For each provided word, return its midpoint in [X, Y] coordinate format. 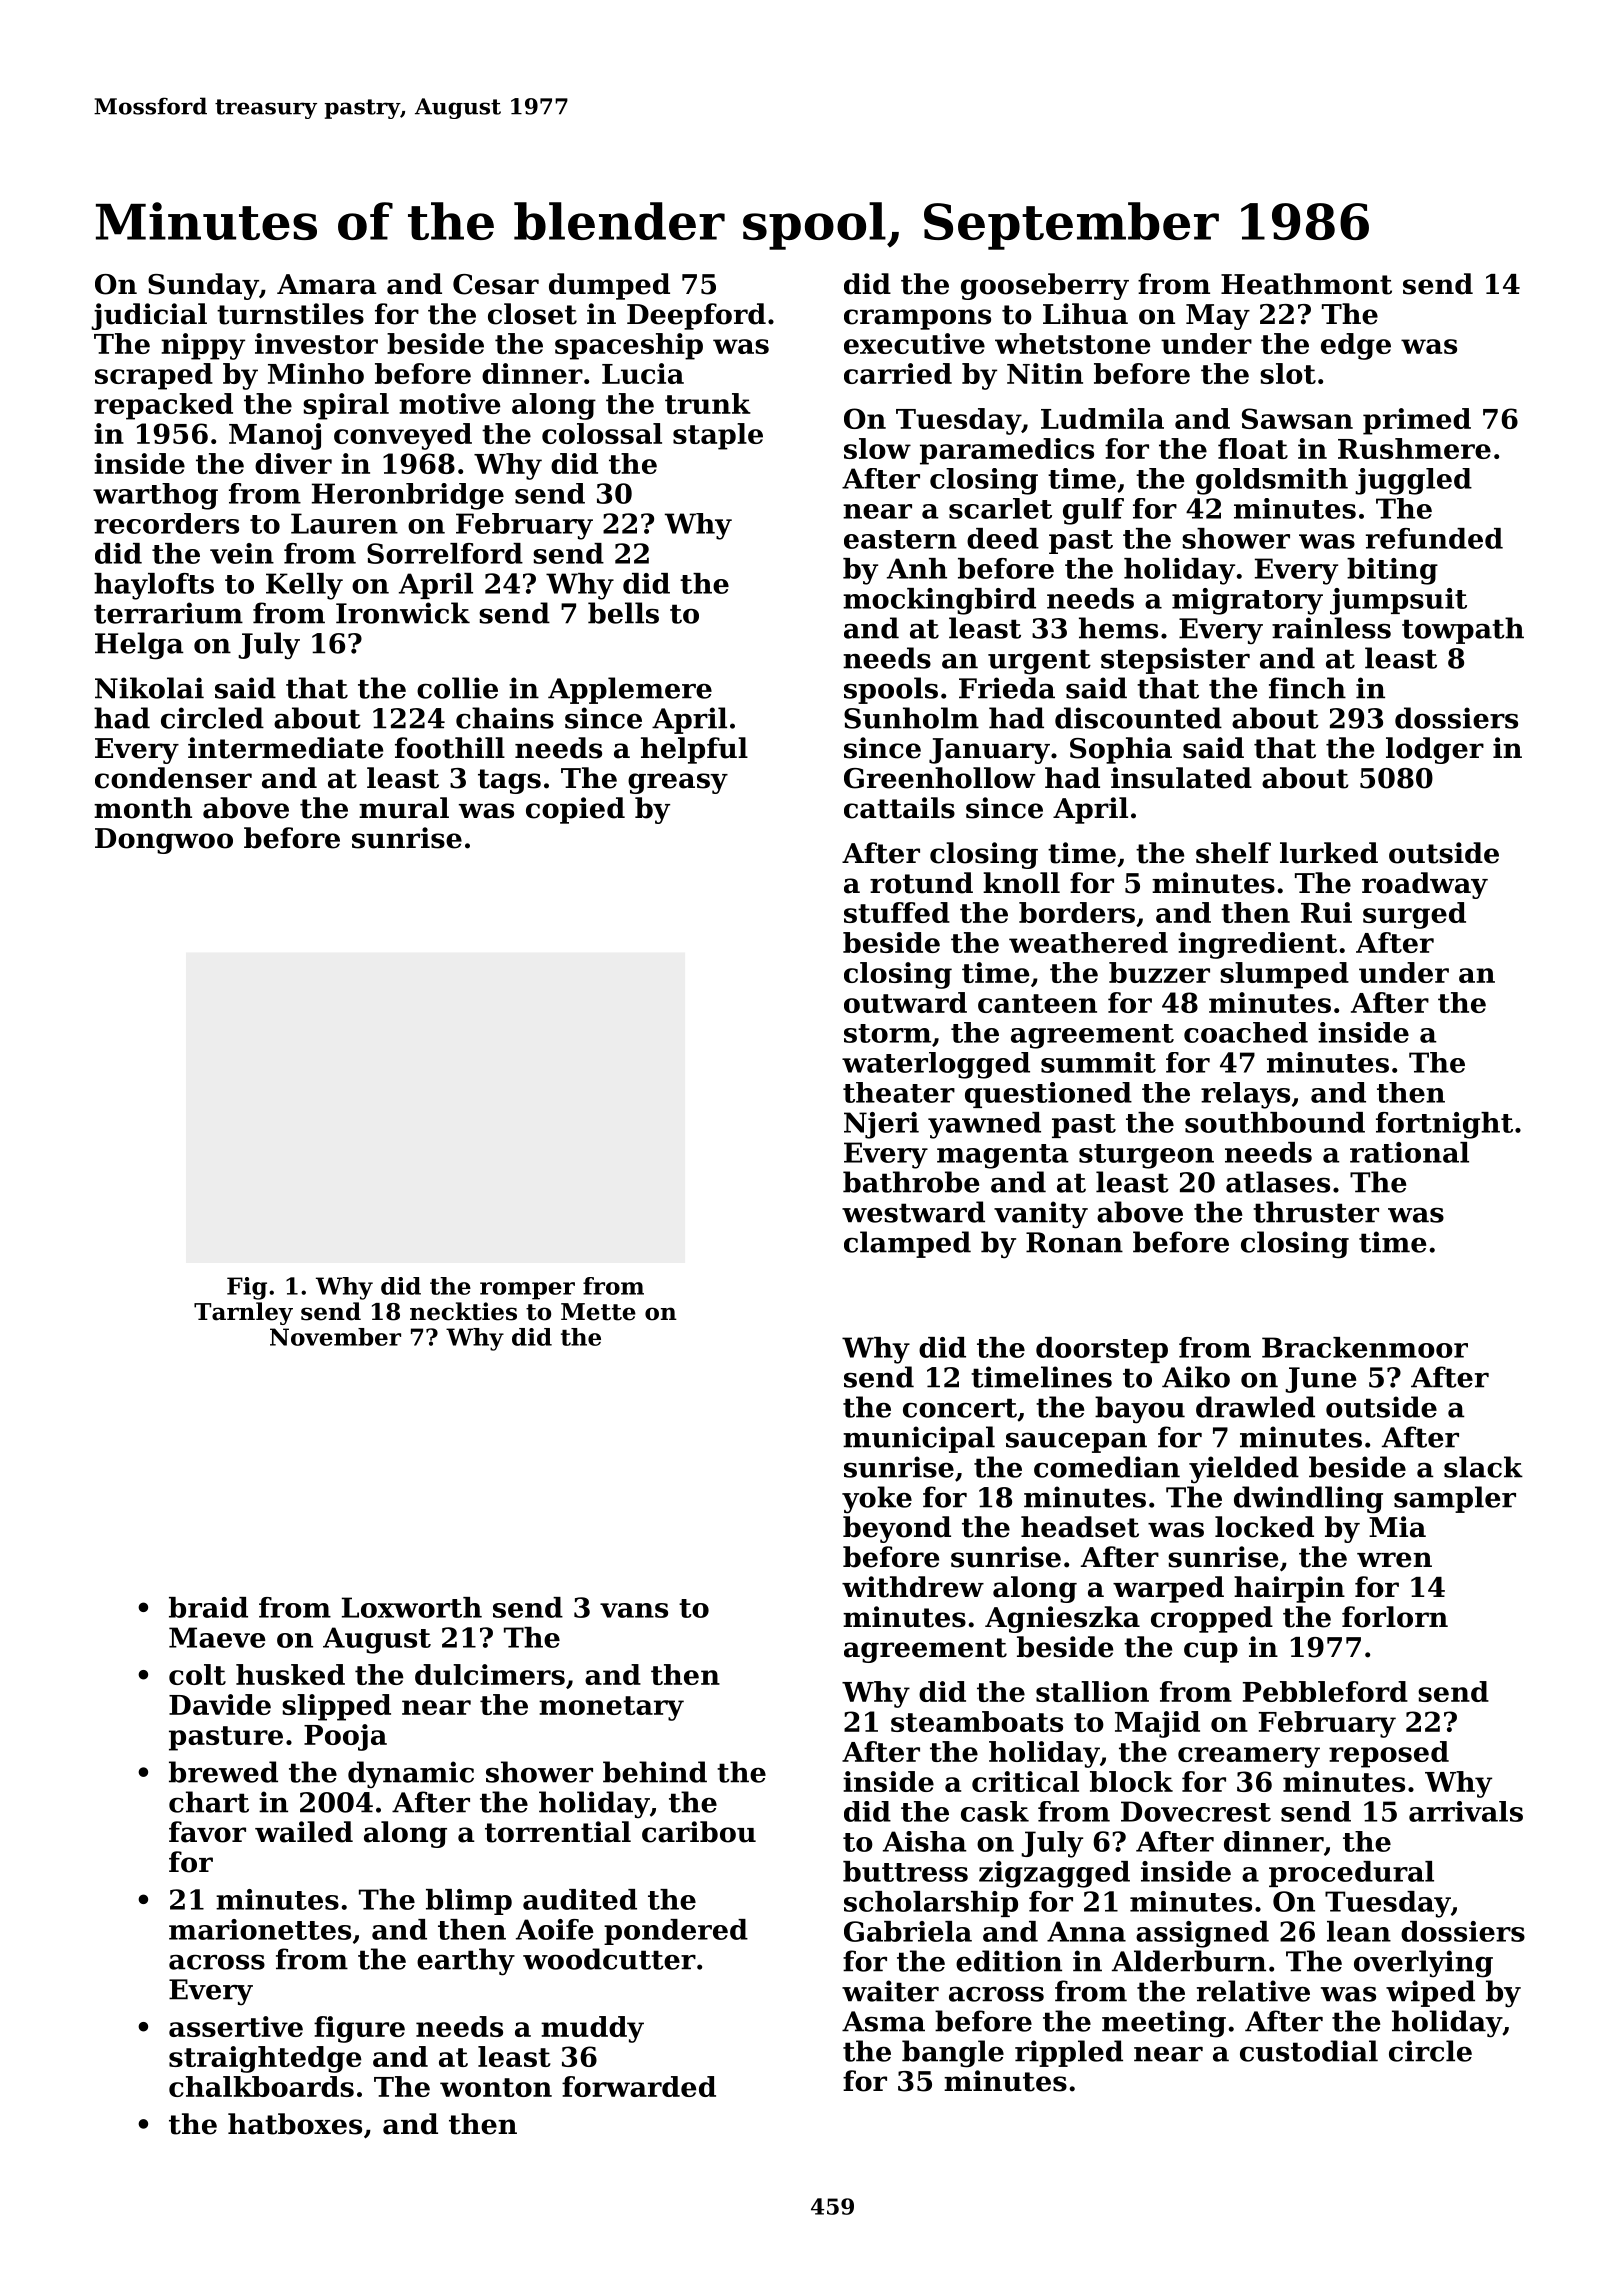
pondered [676, 1932]
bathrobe [911, 1182]
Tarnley [243, 1313]
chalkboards [261, 2086]
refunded [1434, 538]
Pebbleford [1325, 1691]
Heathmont [1306, 284]
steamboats [977, 1721]
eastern [900, 539]
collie [457, 688]
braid [208, 1607]
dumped [609, 286]
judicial [149, 316]
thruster [1316, 1212]
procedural [1351, 1874]
